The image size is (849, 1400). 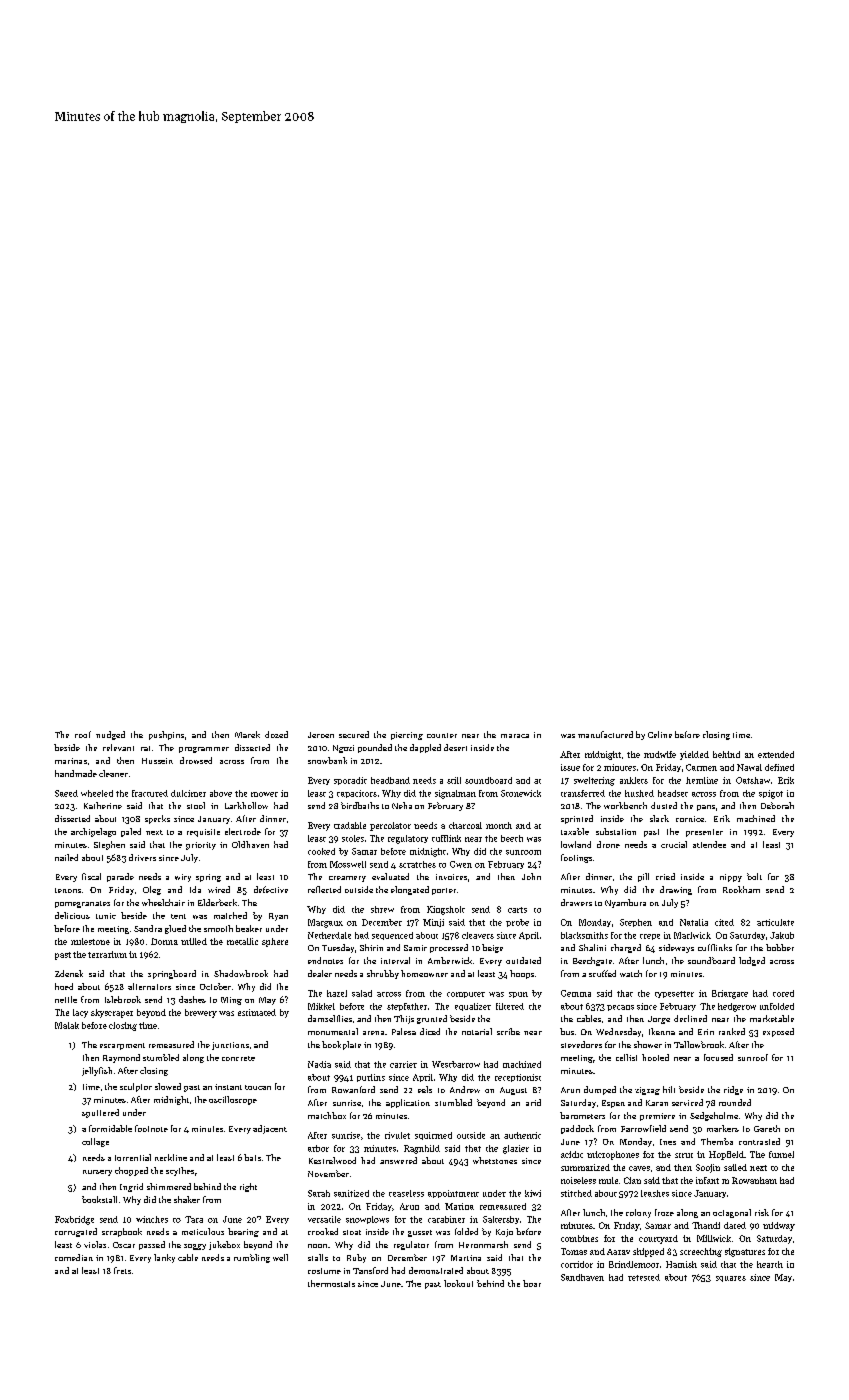 What do you see at coordinates (66, 857) in the screenshot?
I see `nailed` at bounding box center [66, 857].
